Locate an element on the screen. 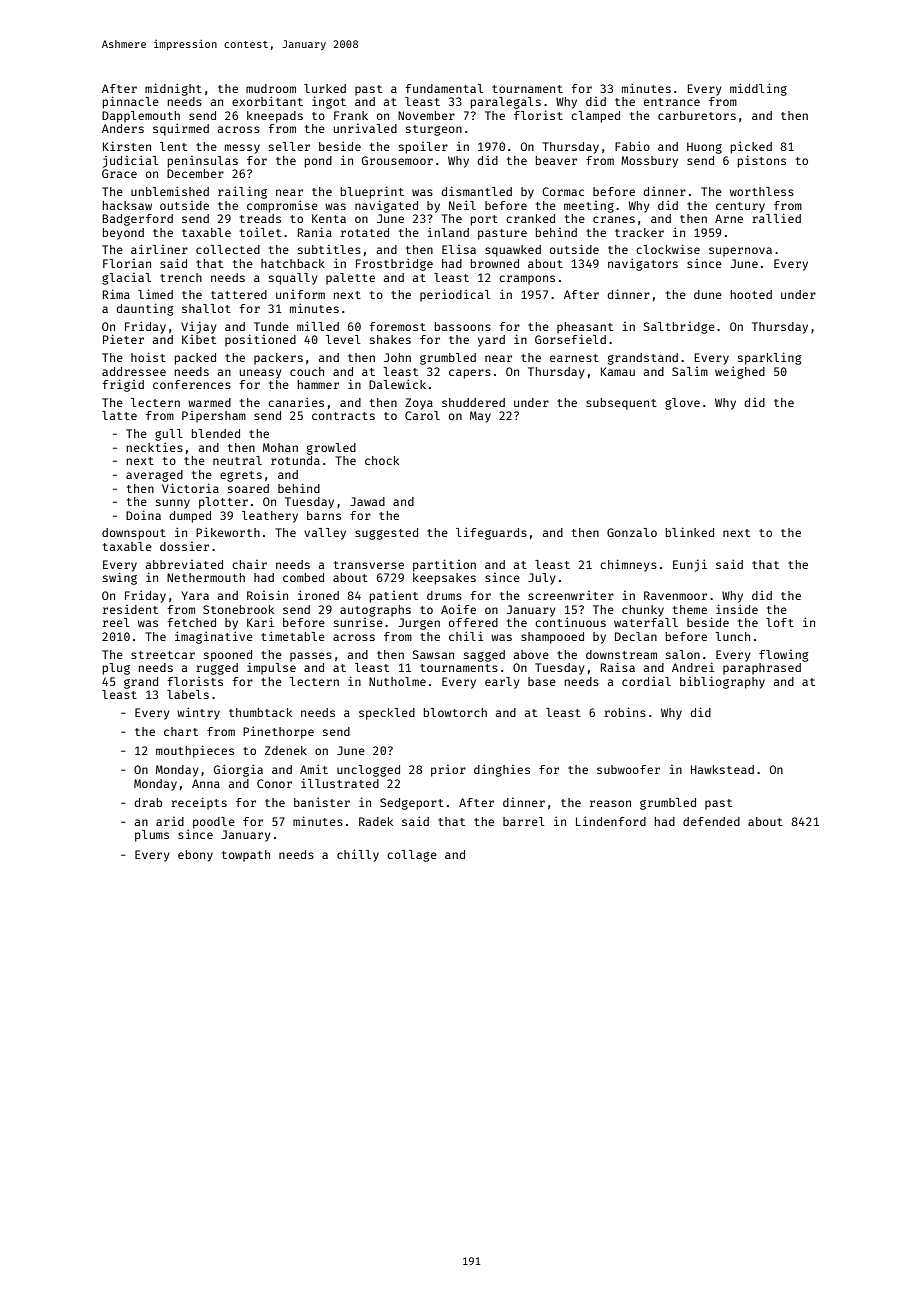 The height and width of the screenshot is (1308, 924). middling is located at coordinates (758, 89).
